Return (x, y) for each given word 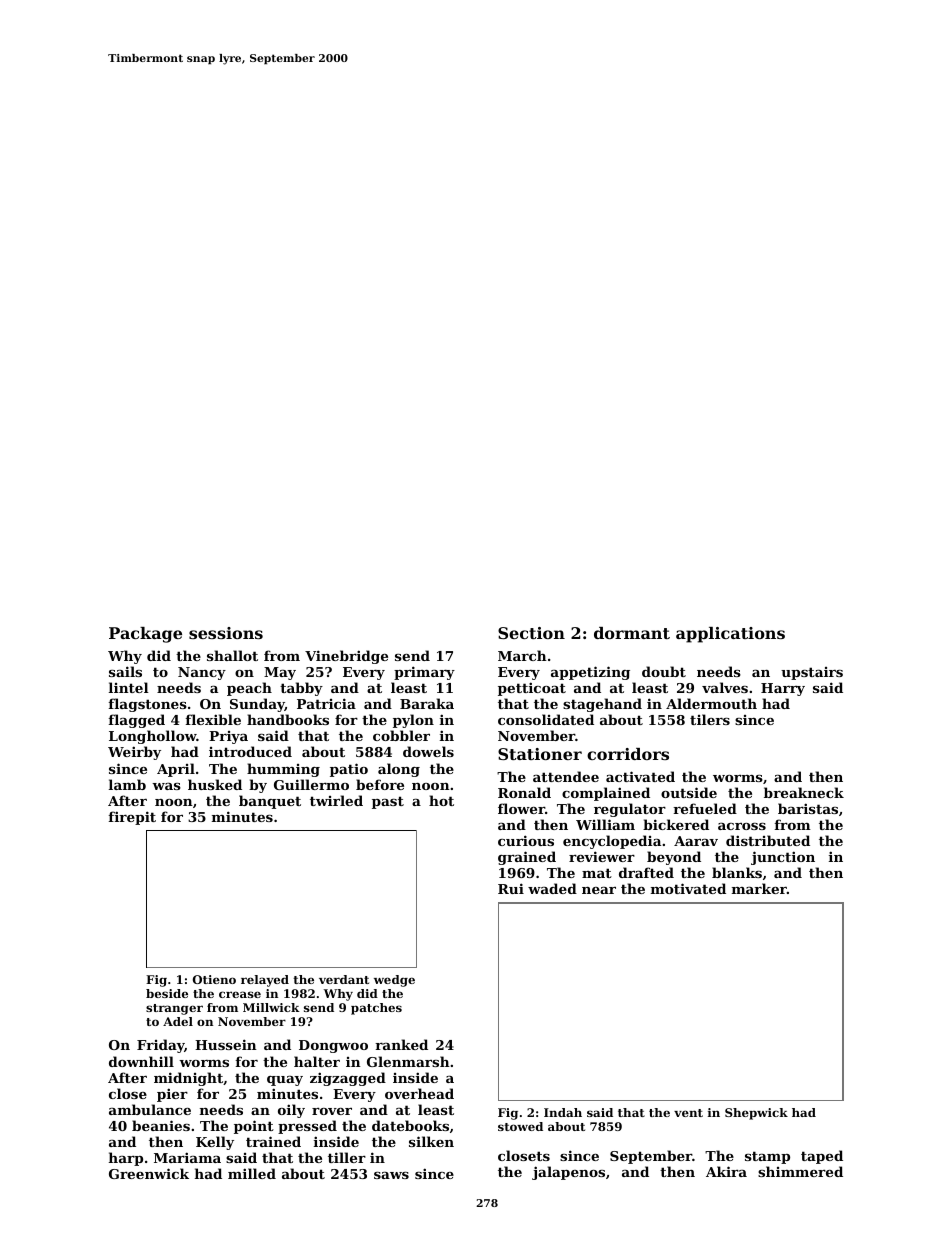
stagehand (602, 705)
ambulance (150, 1109)
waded (552, 888)
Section (531, 633)
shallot (232, 655)
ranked (401, 1044)
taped (822, 1157)
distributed (768, 840)
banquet (270, 802)
